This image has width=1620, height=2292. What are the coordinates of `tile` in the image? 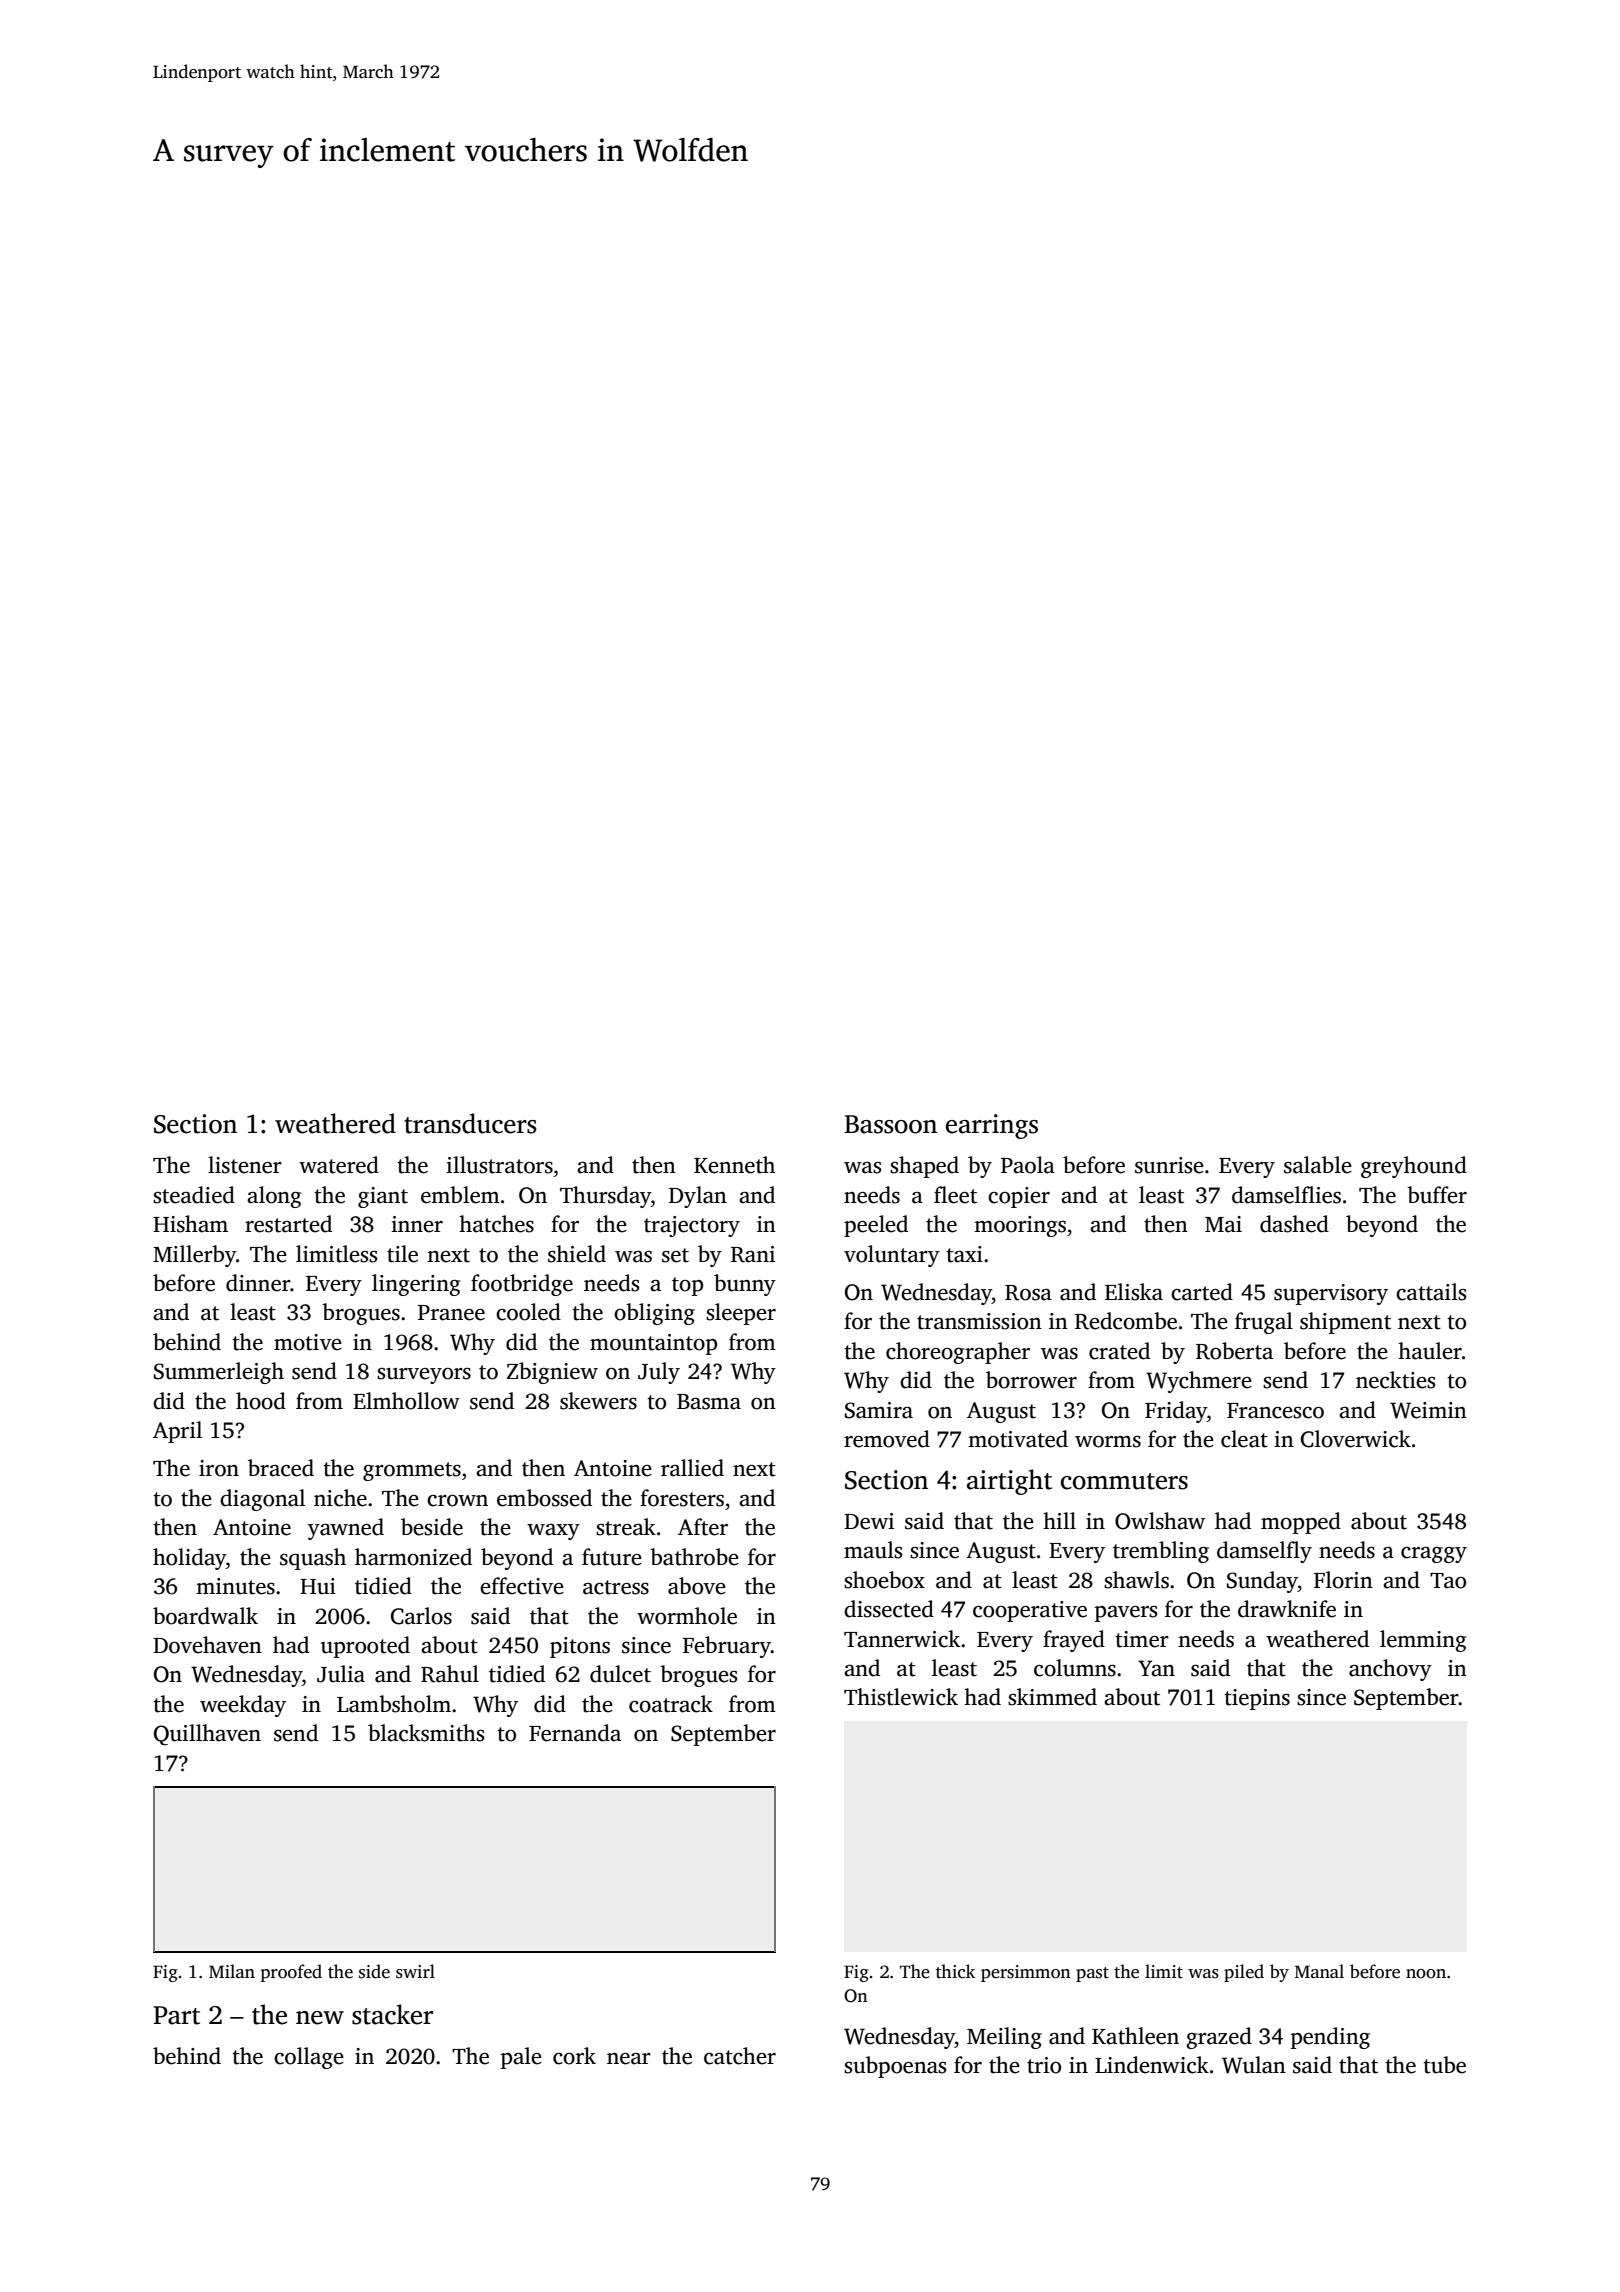 It's located at (402, 1254).
